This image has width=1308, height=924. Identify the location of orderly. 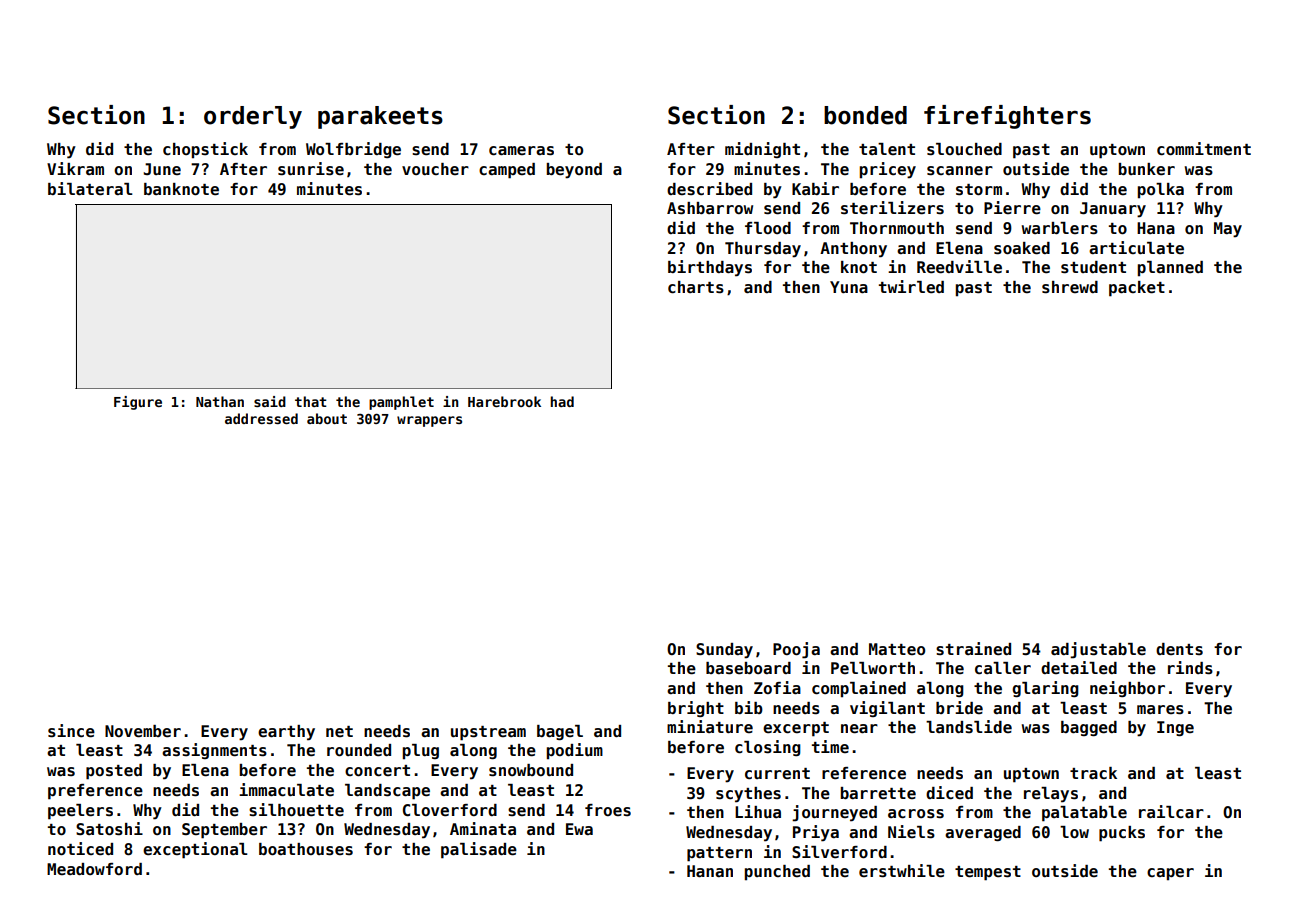
(253, 117).
